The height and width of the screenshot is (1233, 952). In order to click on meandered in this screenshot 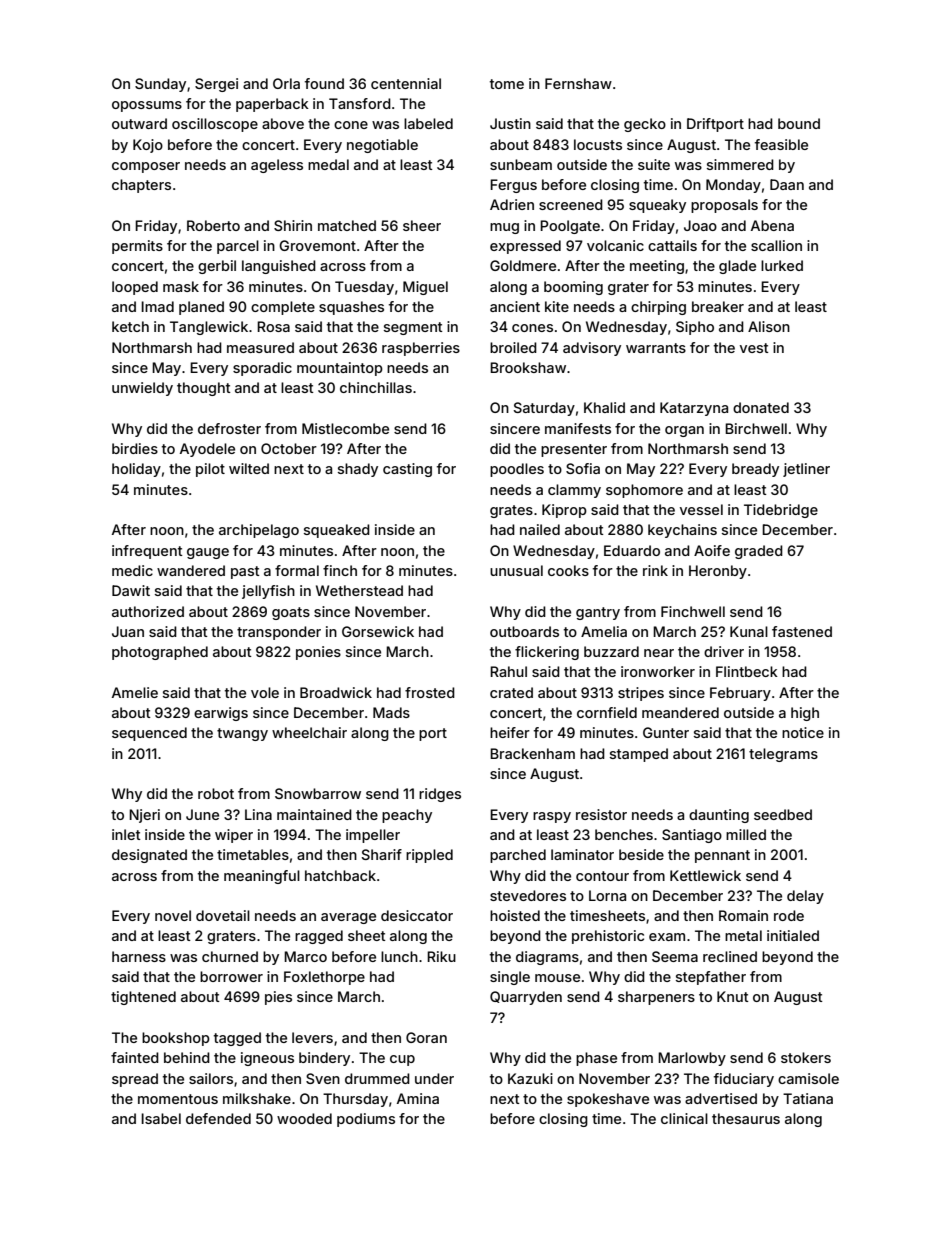, I will do `click(680, 712)`.
